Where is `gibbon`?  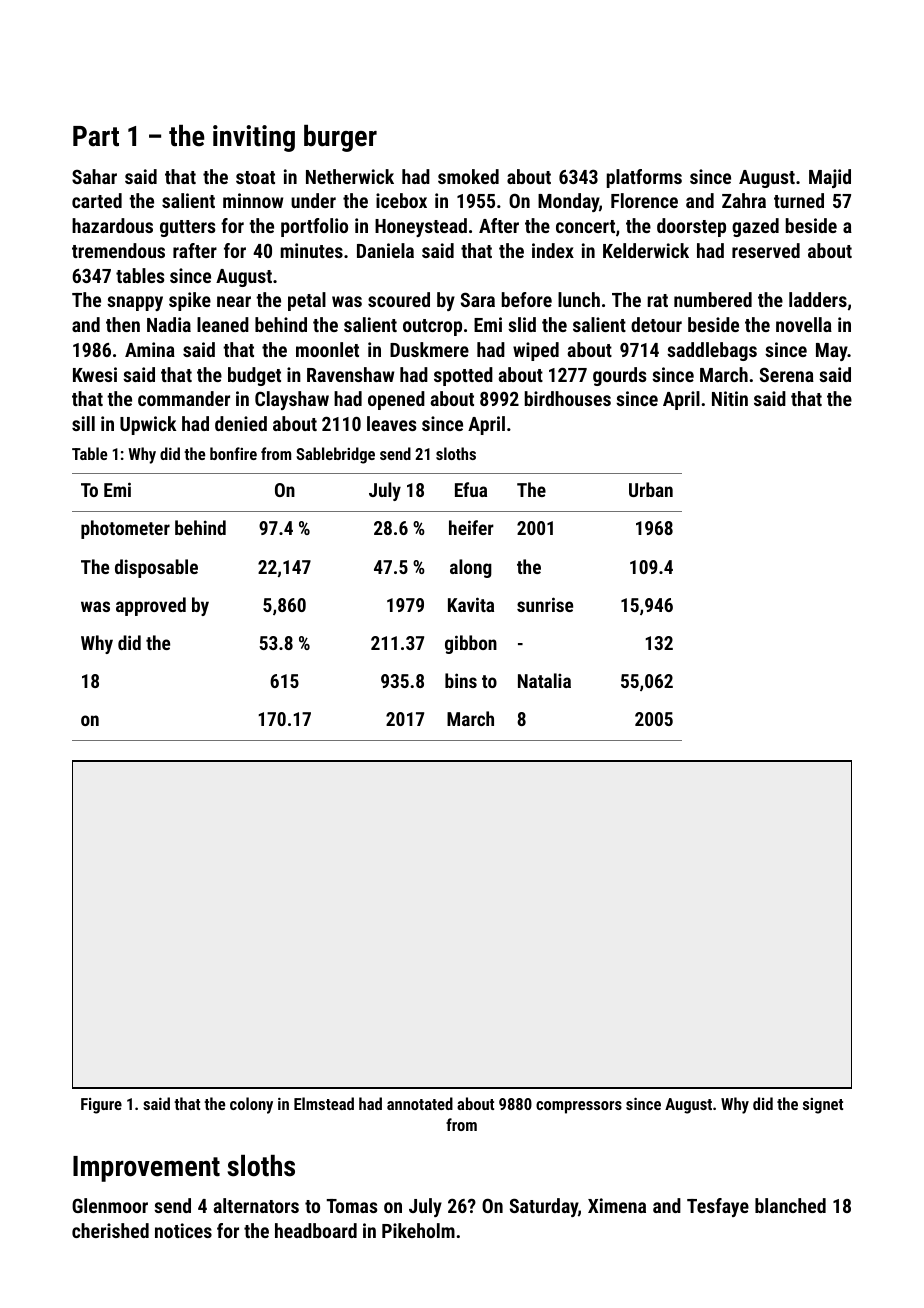
gibbon is located at coordinates (471, 644).
